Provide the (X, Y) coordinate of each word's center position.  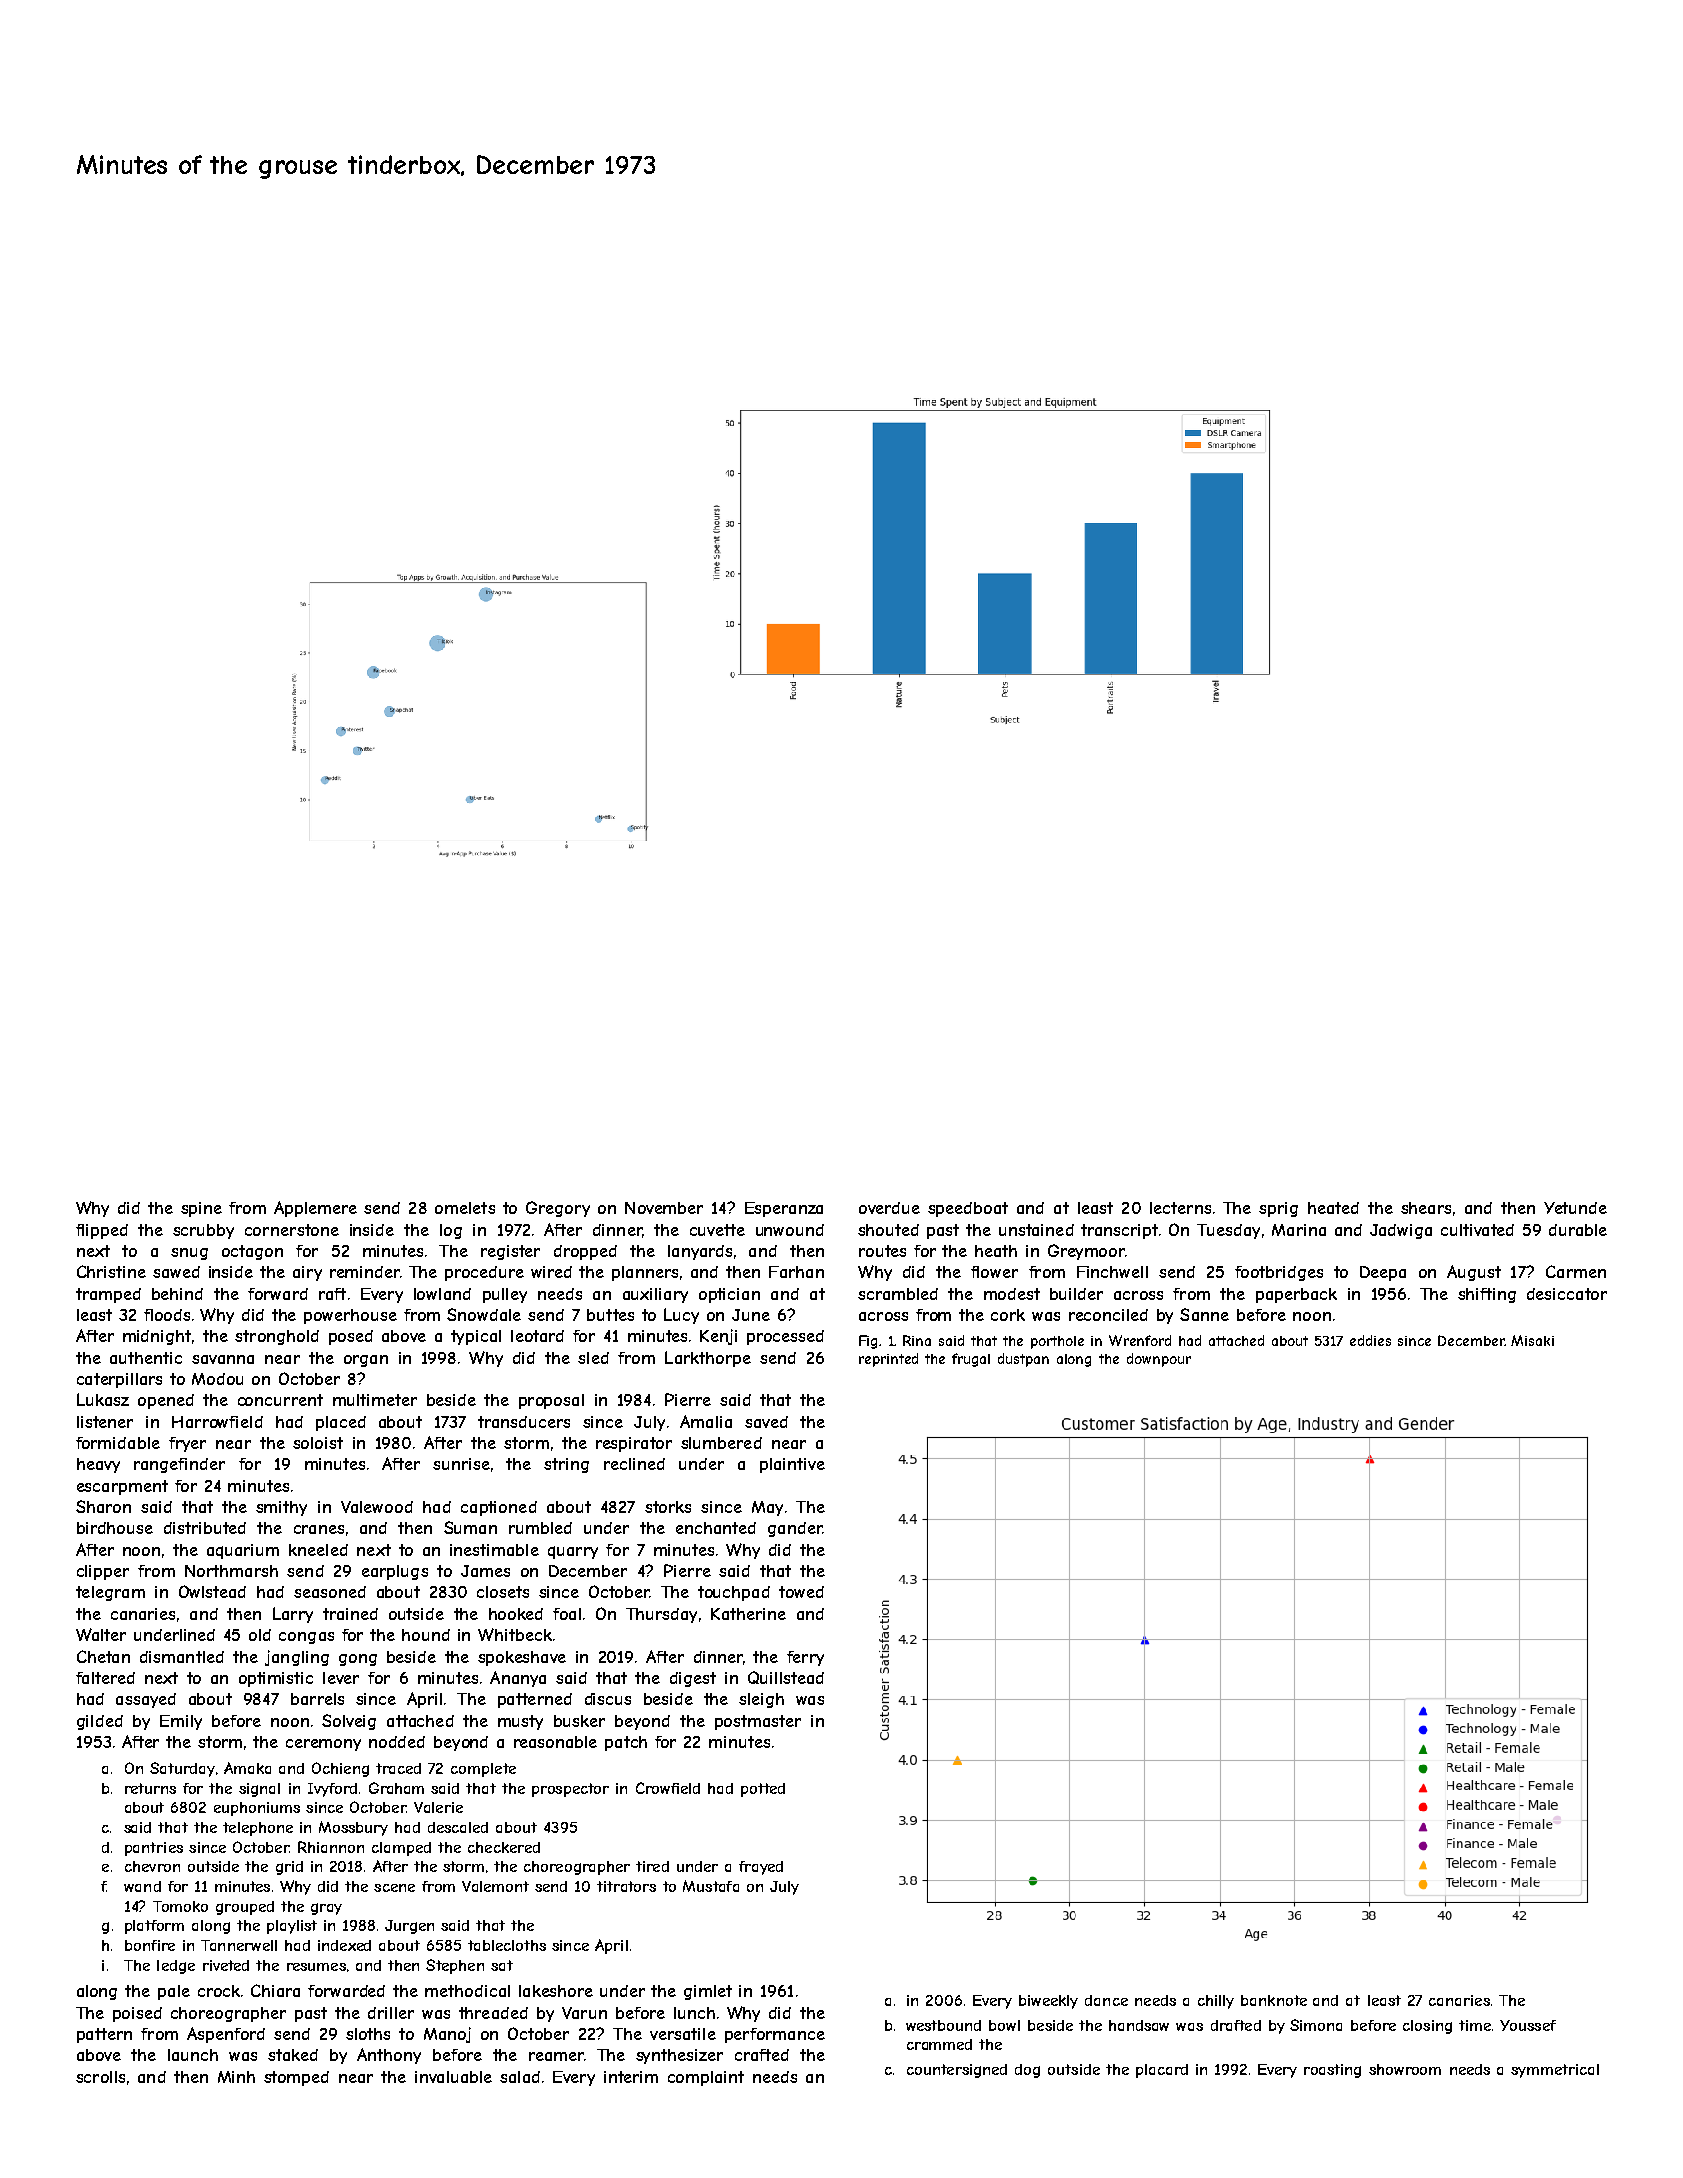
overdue (889, 1208)
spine (201, 1209)
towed (801, 1592)
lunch (694, 2013)
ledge (176, 1967)
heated (1333, 1208)
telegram (110, 1593)
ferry (805, 1658)
